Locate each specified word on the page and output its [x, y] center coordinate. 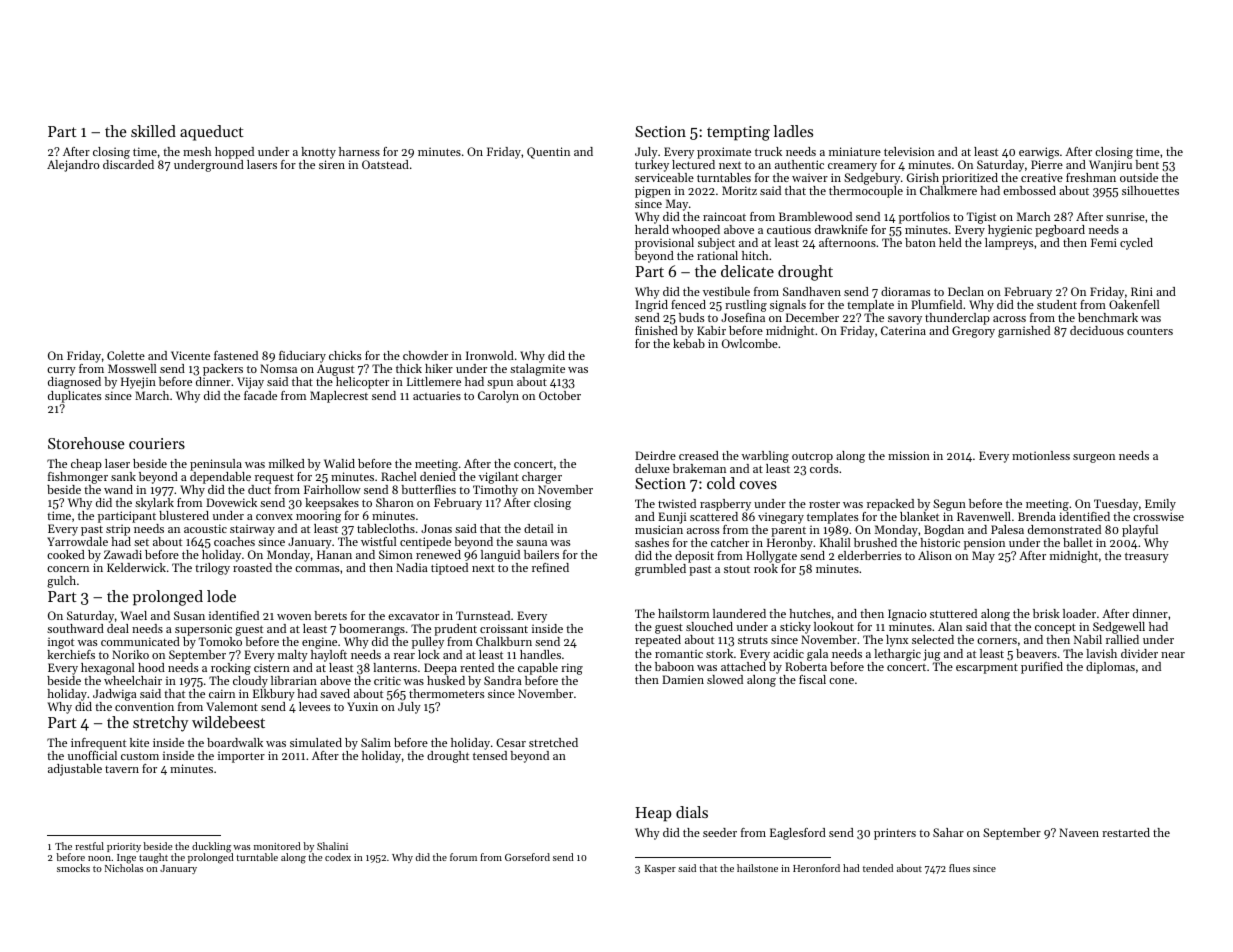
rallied [1122, 639]
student [1057, 304]
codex [338, 857]
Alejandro [73, 166]
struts [753, 640]
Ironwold [490, 355]
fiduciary [302, 358]
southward [75, 628]
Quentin [548, 153]
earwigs [1039, 153]
